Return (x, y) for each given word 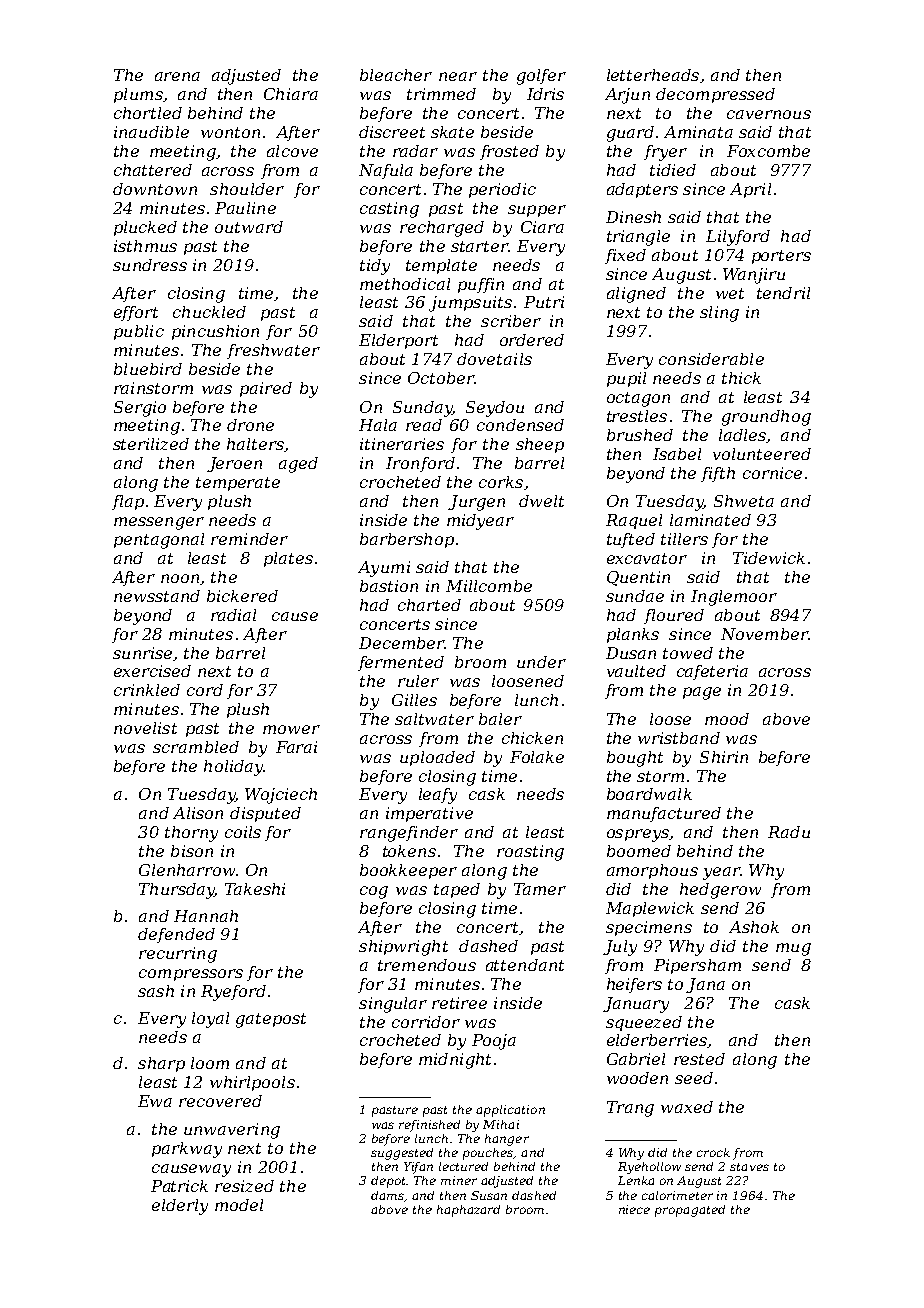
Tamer (540, 889)
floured (674, 616)
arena (177, 76)
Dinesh (633, 217)
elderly (180, 1207)
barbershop (407, 540)
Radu (789, 832)
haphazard (468, 1211)
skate (452, 132)
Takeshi (255, 889)
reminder (249, 539)
